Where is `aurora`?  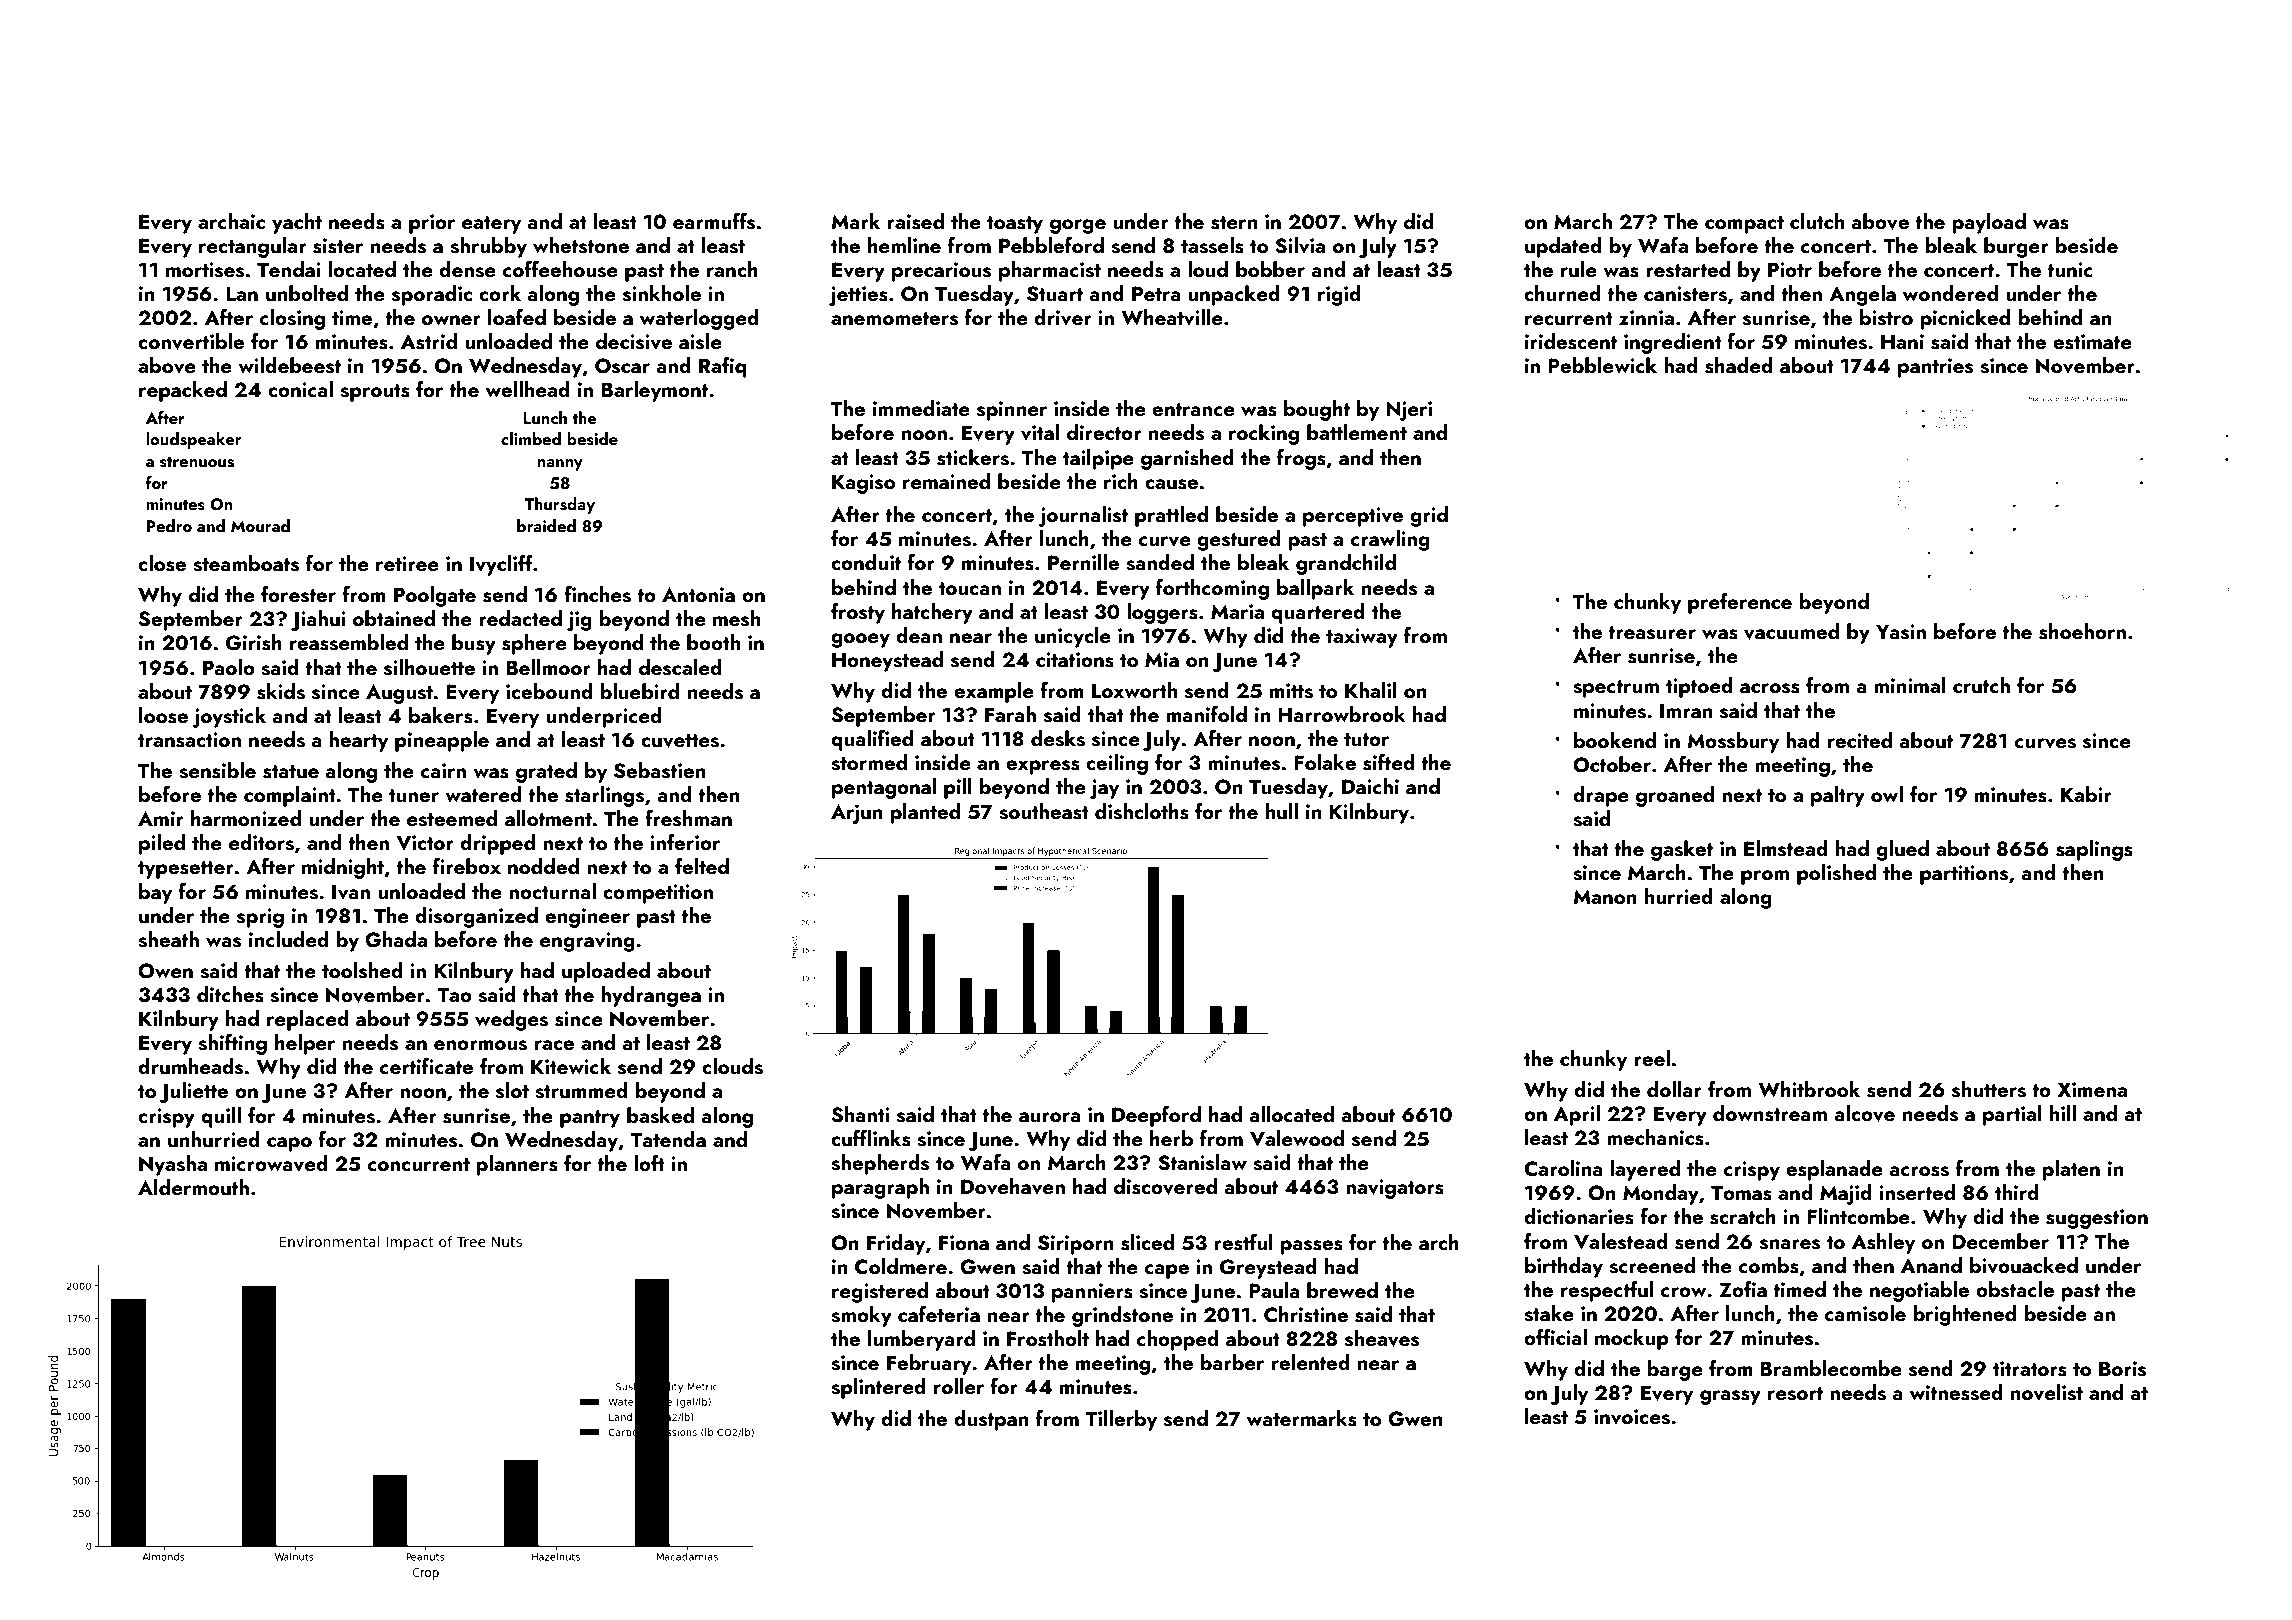 aurora is located at coordinates (1050, 1117).
